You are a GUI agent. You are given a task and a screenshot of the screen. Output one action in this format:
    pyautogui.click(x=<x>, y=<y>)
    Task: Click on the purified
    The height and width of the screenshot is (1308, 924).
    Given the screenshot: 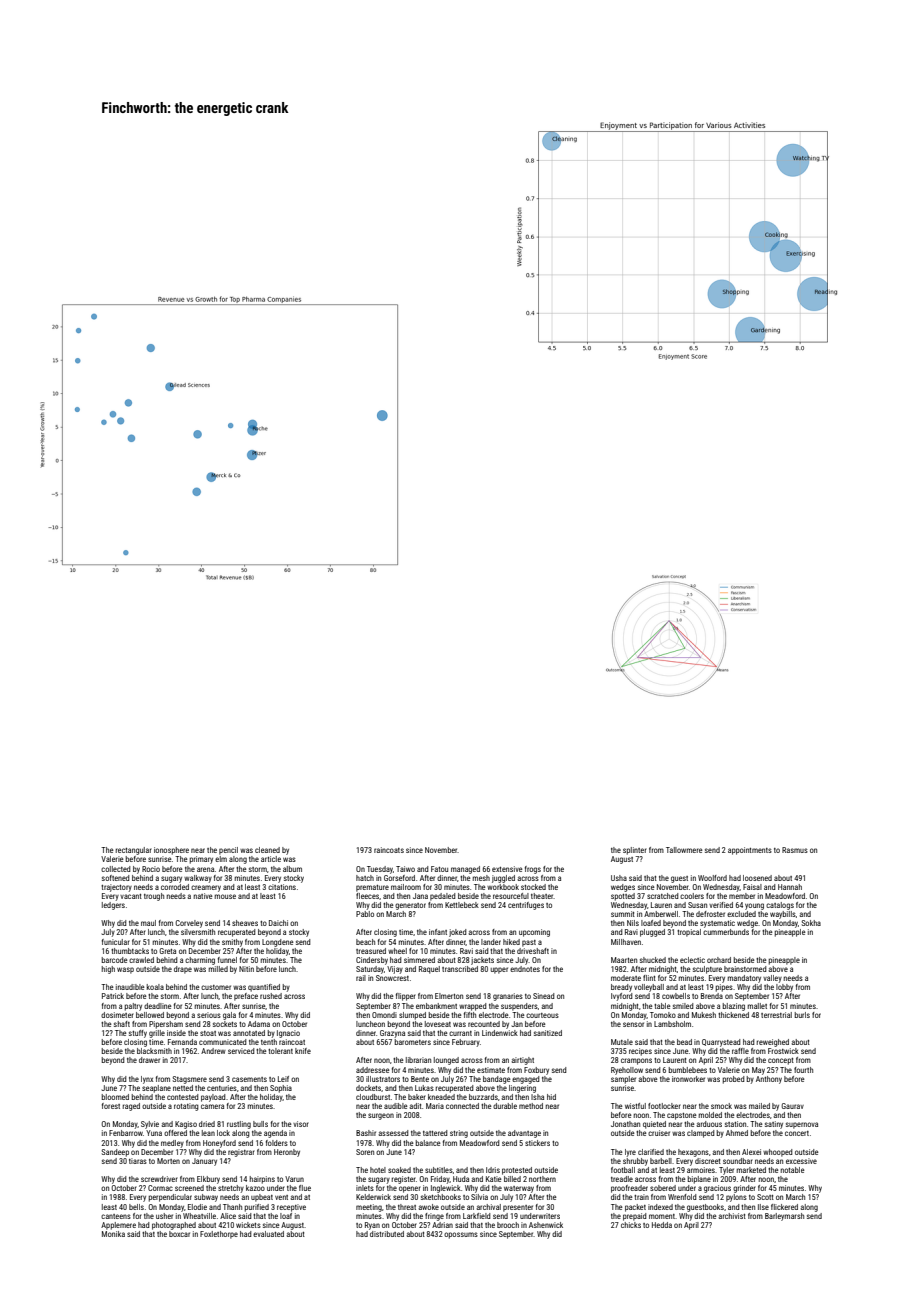 What is the action you would take?
    pyautogui.click(x=257, y=1208)
